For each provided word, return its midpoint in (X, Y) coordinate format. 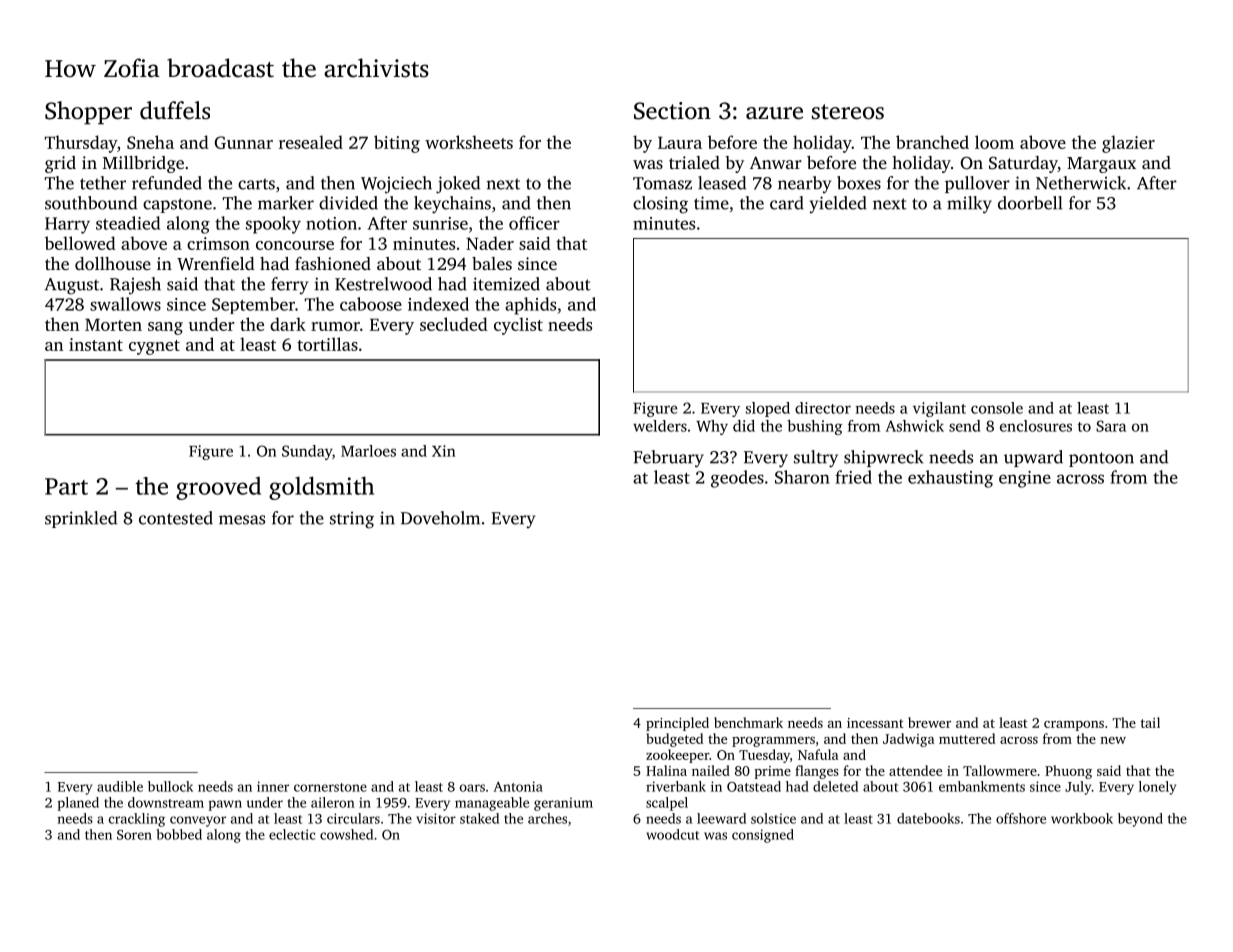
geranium (563, 804)
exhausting (950, 479)
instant (96, 344)
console (997, 408)
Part (66, 486)
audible (120, 786)
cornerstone (330, 787)
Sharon (802, 477)
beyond (1140, 820)
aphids (530, 306)
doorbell (1030, 203)
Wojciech (396, 185)
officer (534, 223)
